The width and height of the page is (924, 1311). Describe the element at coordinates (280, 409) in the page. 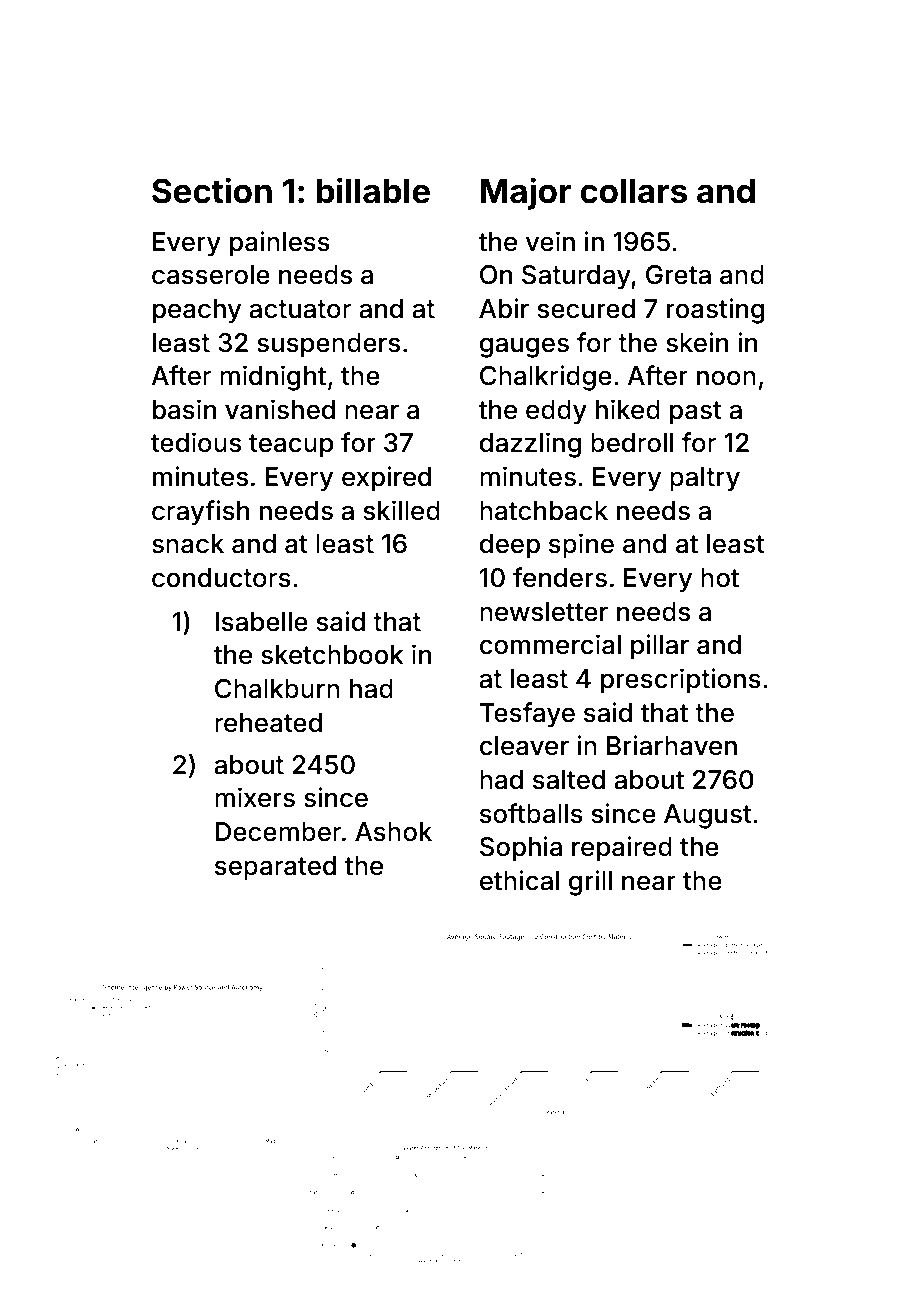

I see `vanished` at that location.
